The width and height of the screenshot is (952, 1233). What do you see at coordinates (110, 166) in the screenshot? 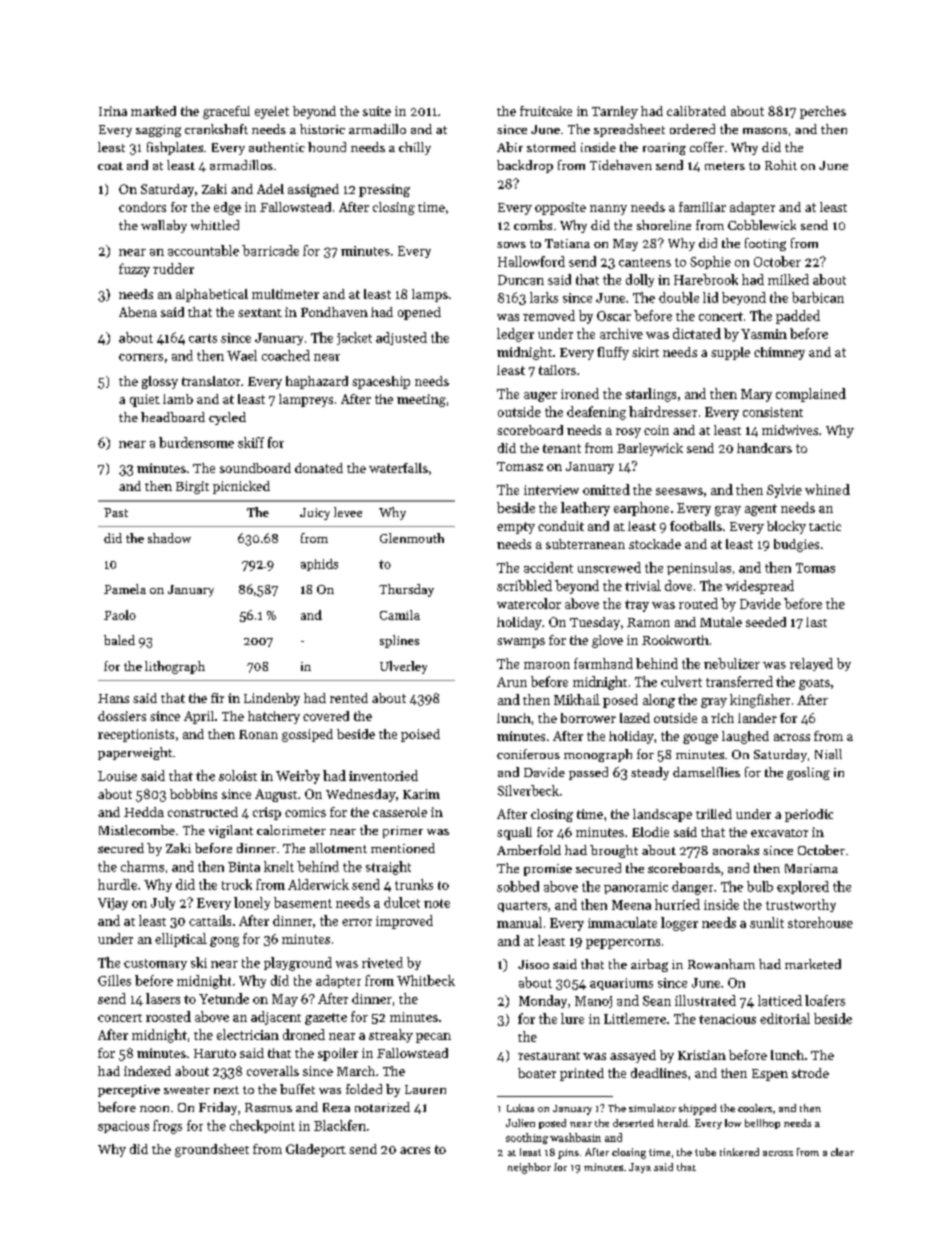
I see `coat` at bounding box center [110, 166].
